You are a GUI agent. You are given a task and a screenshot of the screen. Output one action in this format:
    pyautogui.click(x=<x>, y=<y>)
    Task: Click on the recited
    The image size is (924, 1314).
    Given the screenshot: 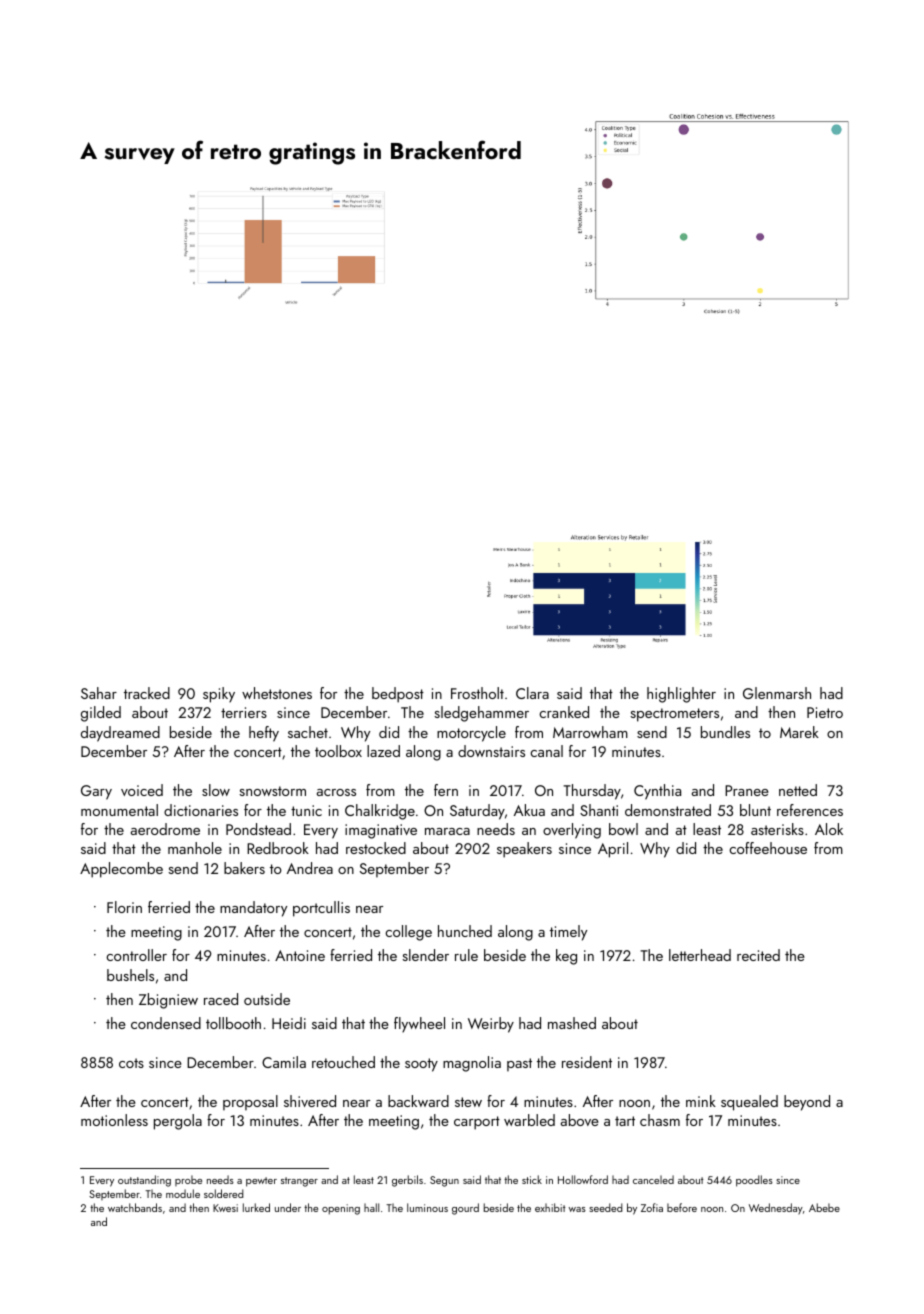 What is the action you would take?
    pyautogui.click(x=758, y=955)
